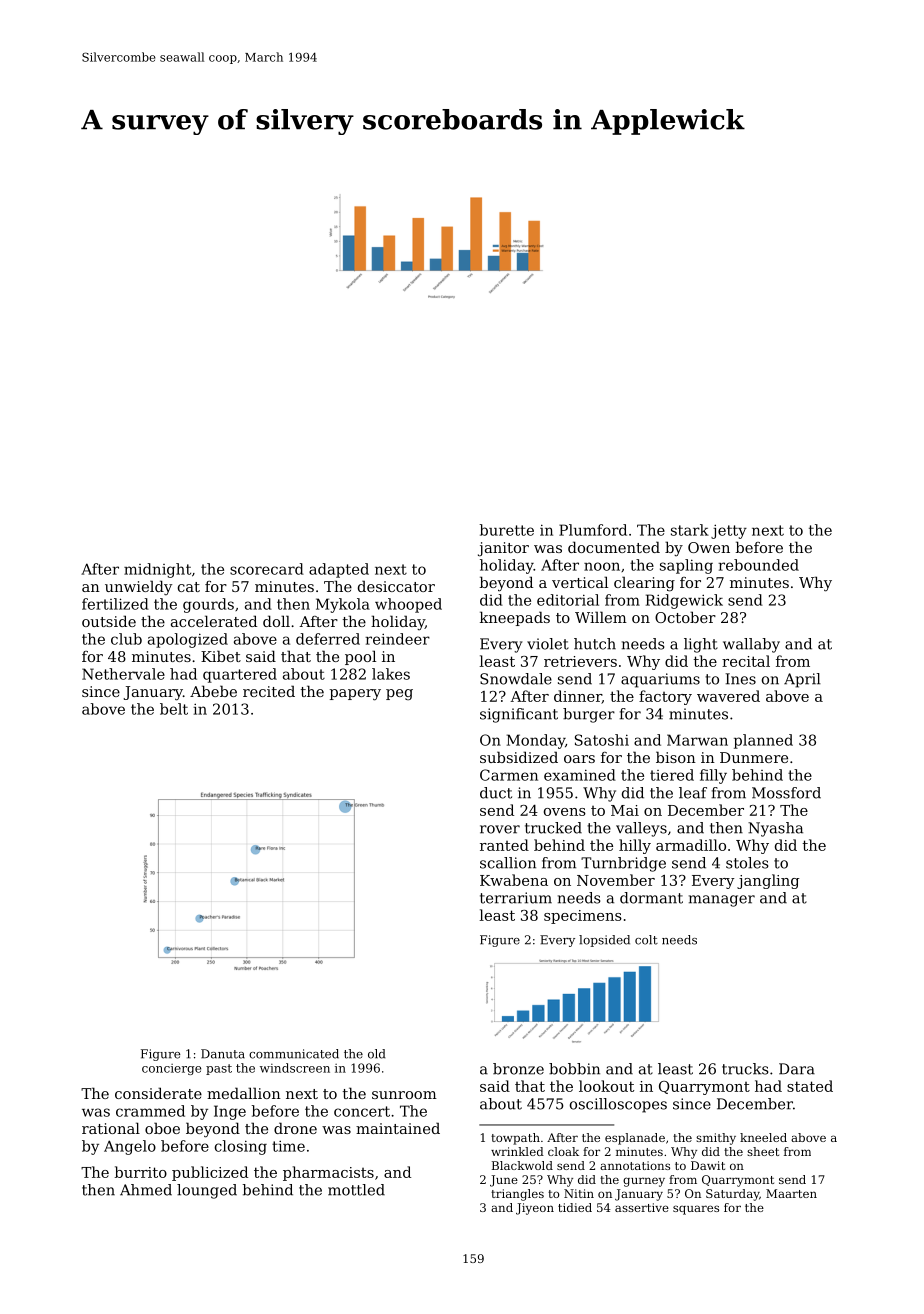  I want to click on Ridgewick, so click(684, 601).
